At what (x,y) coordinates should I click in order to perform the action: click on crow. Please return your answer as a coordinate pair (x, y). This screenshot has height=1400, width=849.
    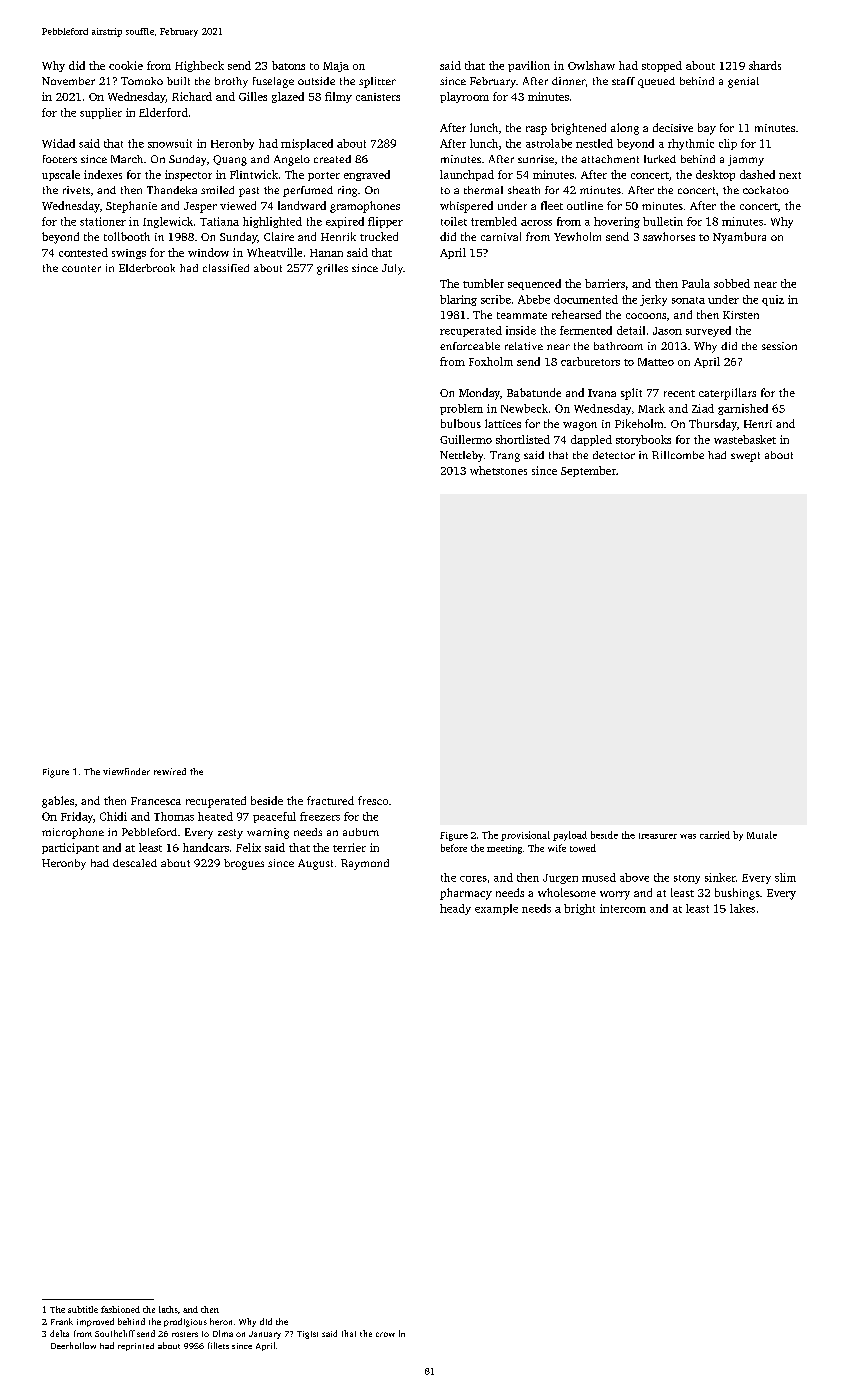
    Looking at the image, I should click on (385, 1334).
